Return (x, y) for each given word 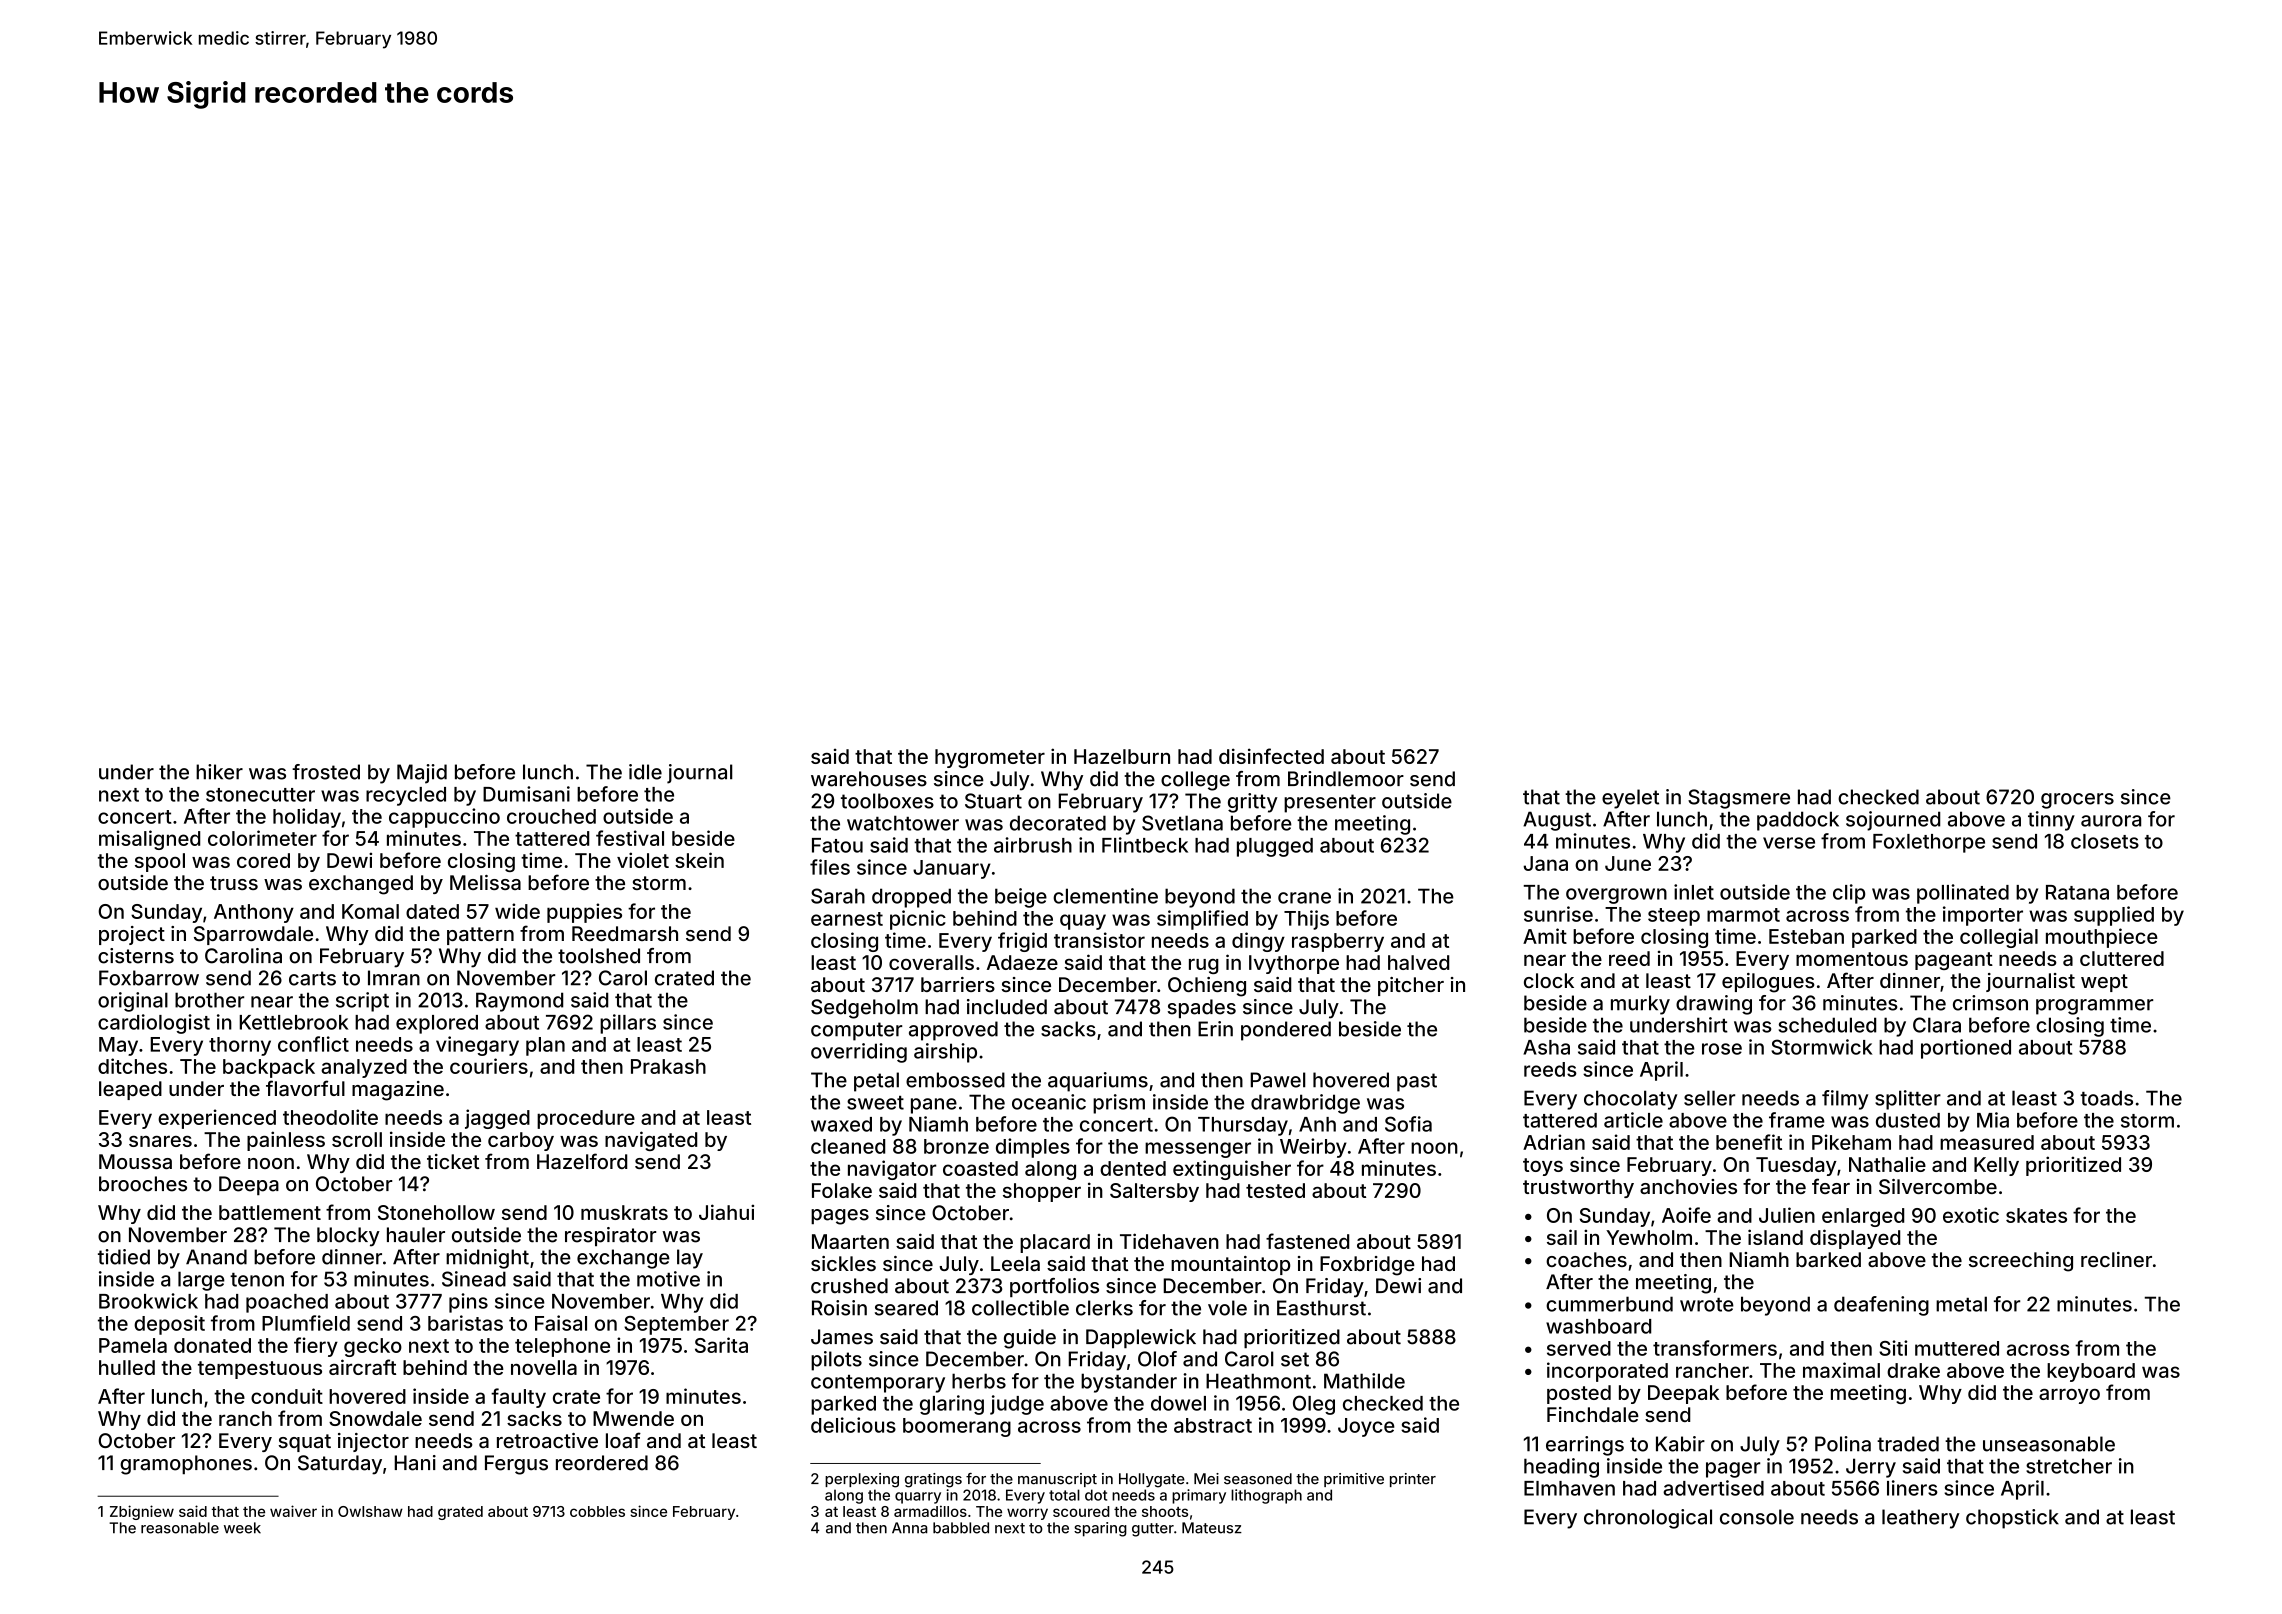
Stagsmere (1739, 799)
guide (1030, 1339)
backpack (269, 1068)
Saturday (340, 1465)
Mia (1993, 1120)
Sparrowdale (253, 935)
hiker (219, 772)
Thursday (1243, 1126)
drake (1913, 1370)
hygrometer (990, 758)
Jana (1546, 863)
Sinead (474, 1279)
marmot (1743, 915)
